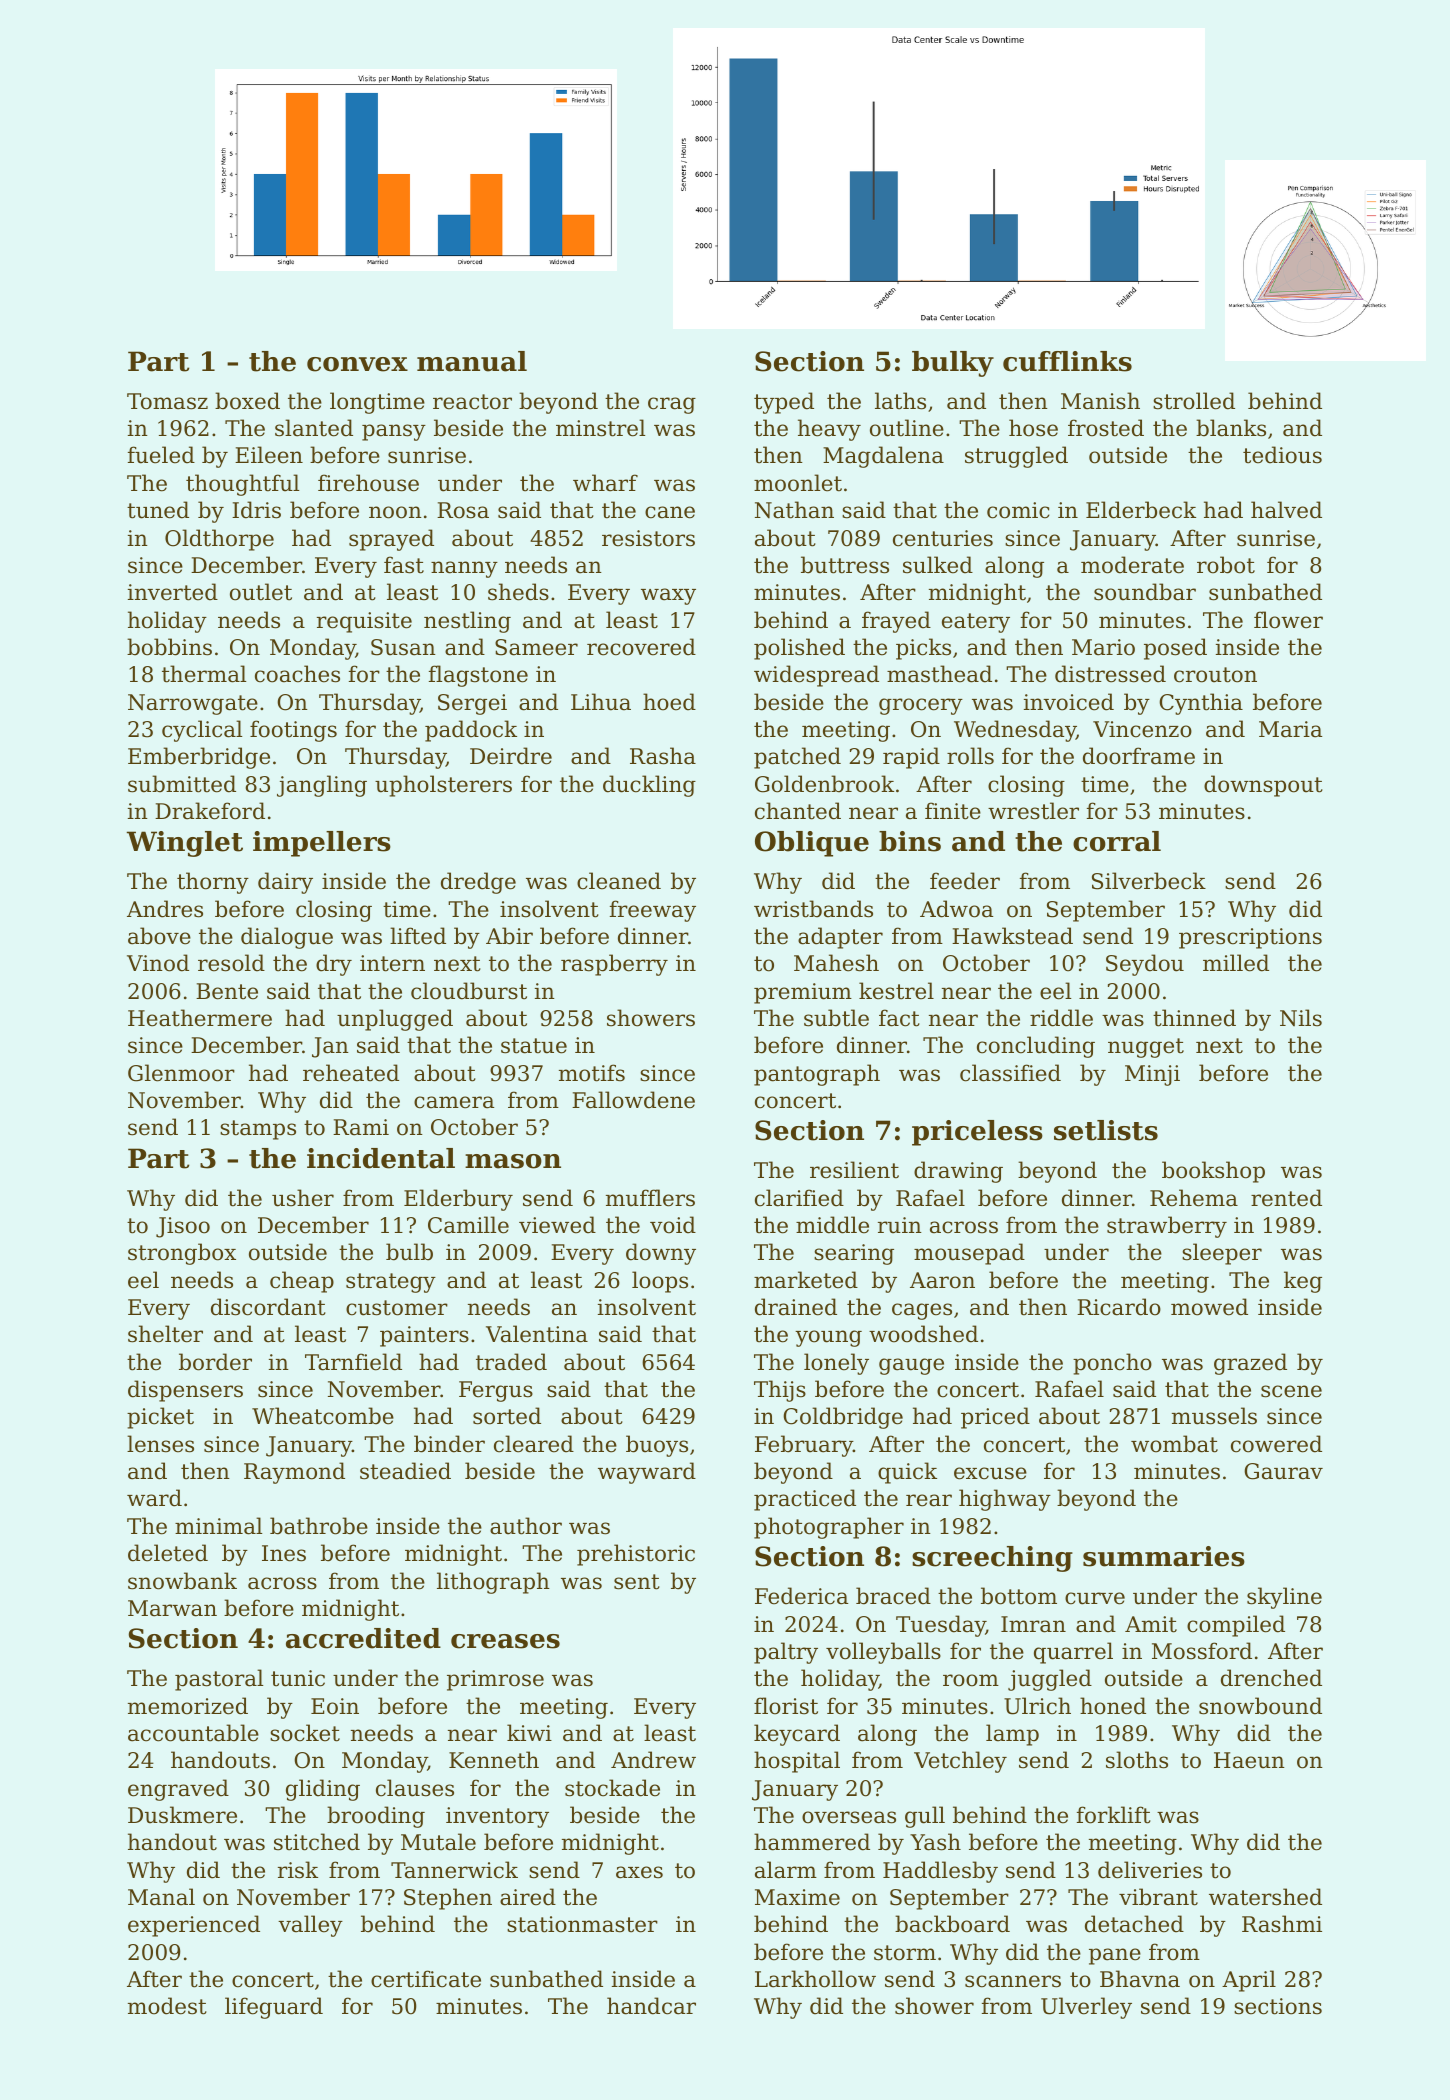 The height and width of the document is (2100, 1450). I want to click on resistors, so click(648, 538).
